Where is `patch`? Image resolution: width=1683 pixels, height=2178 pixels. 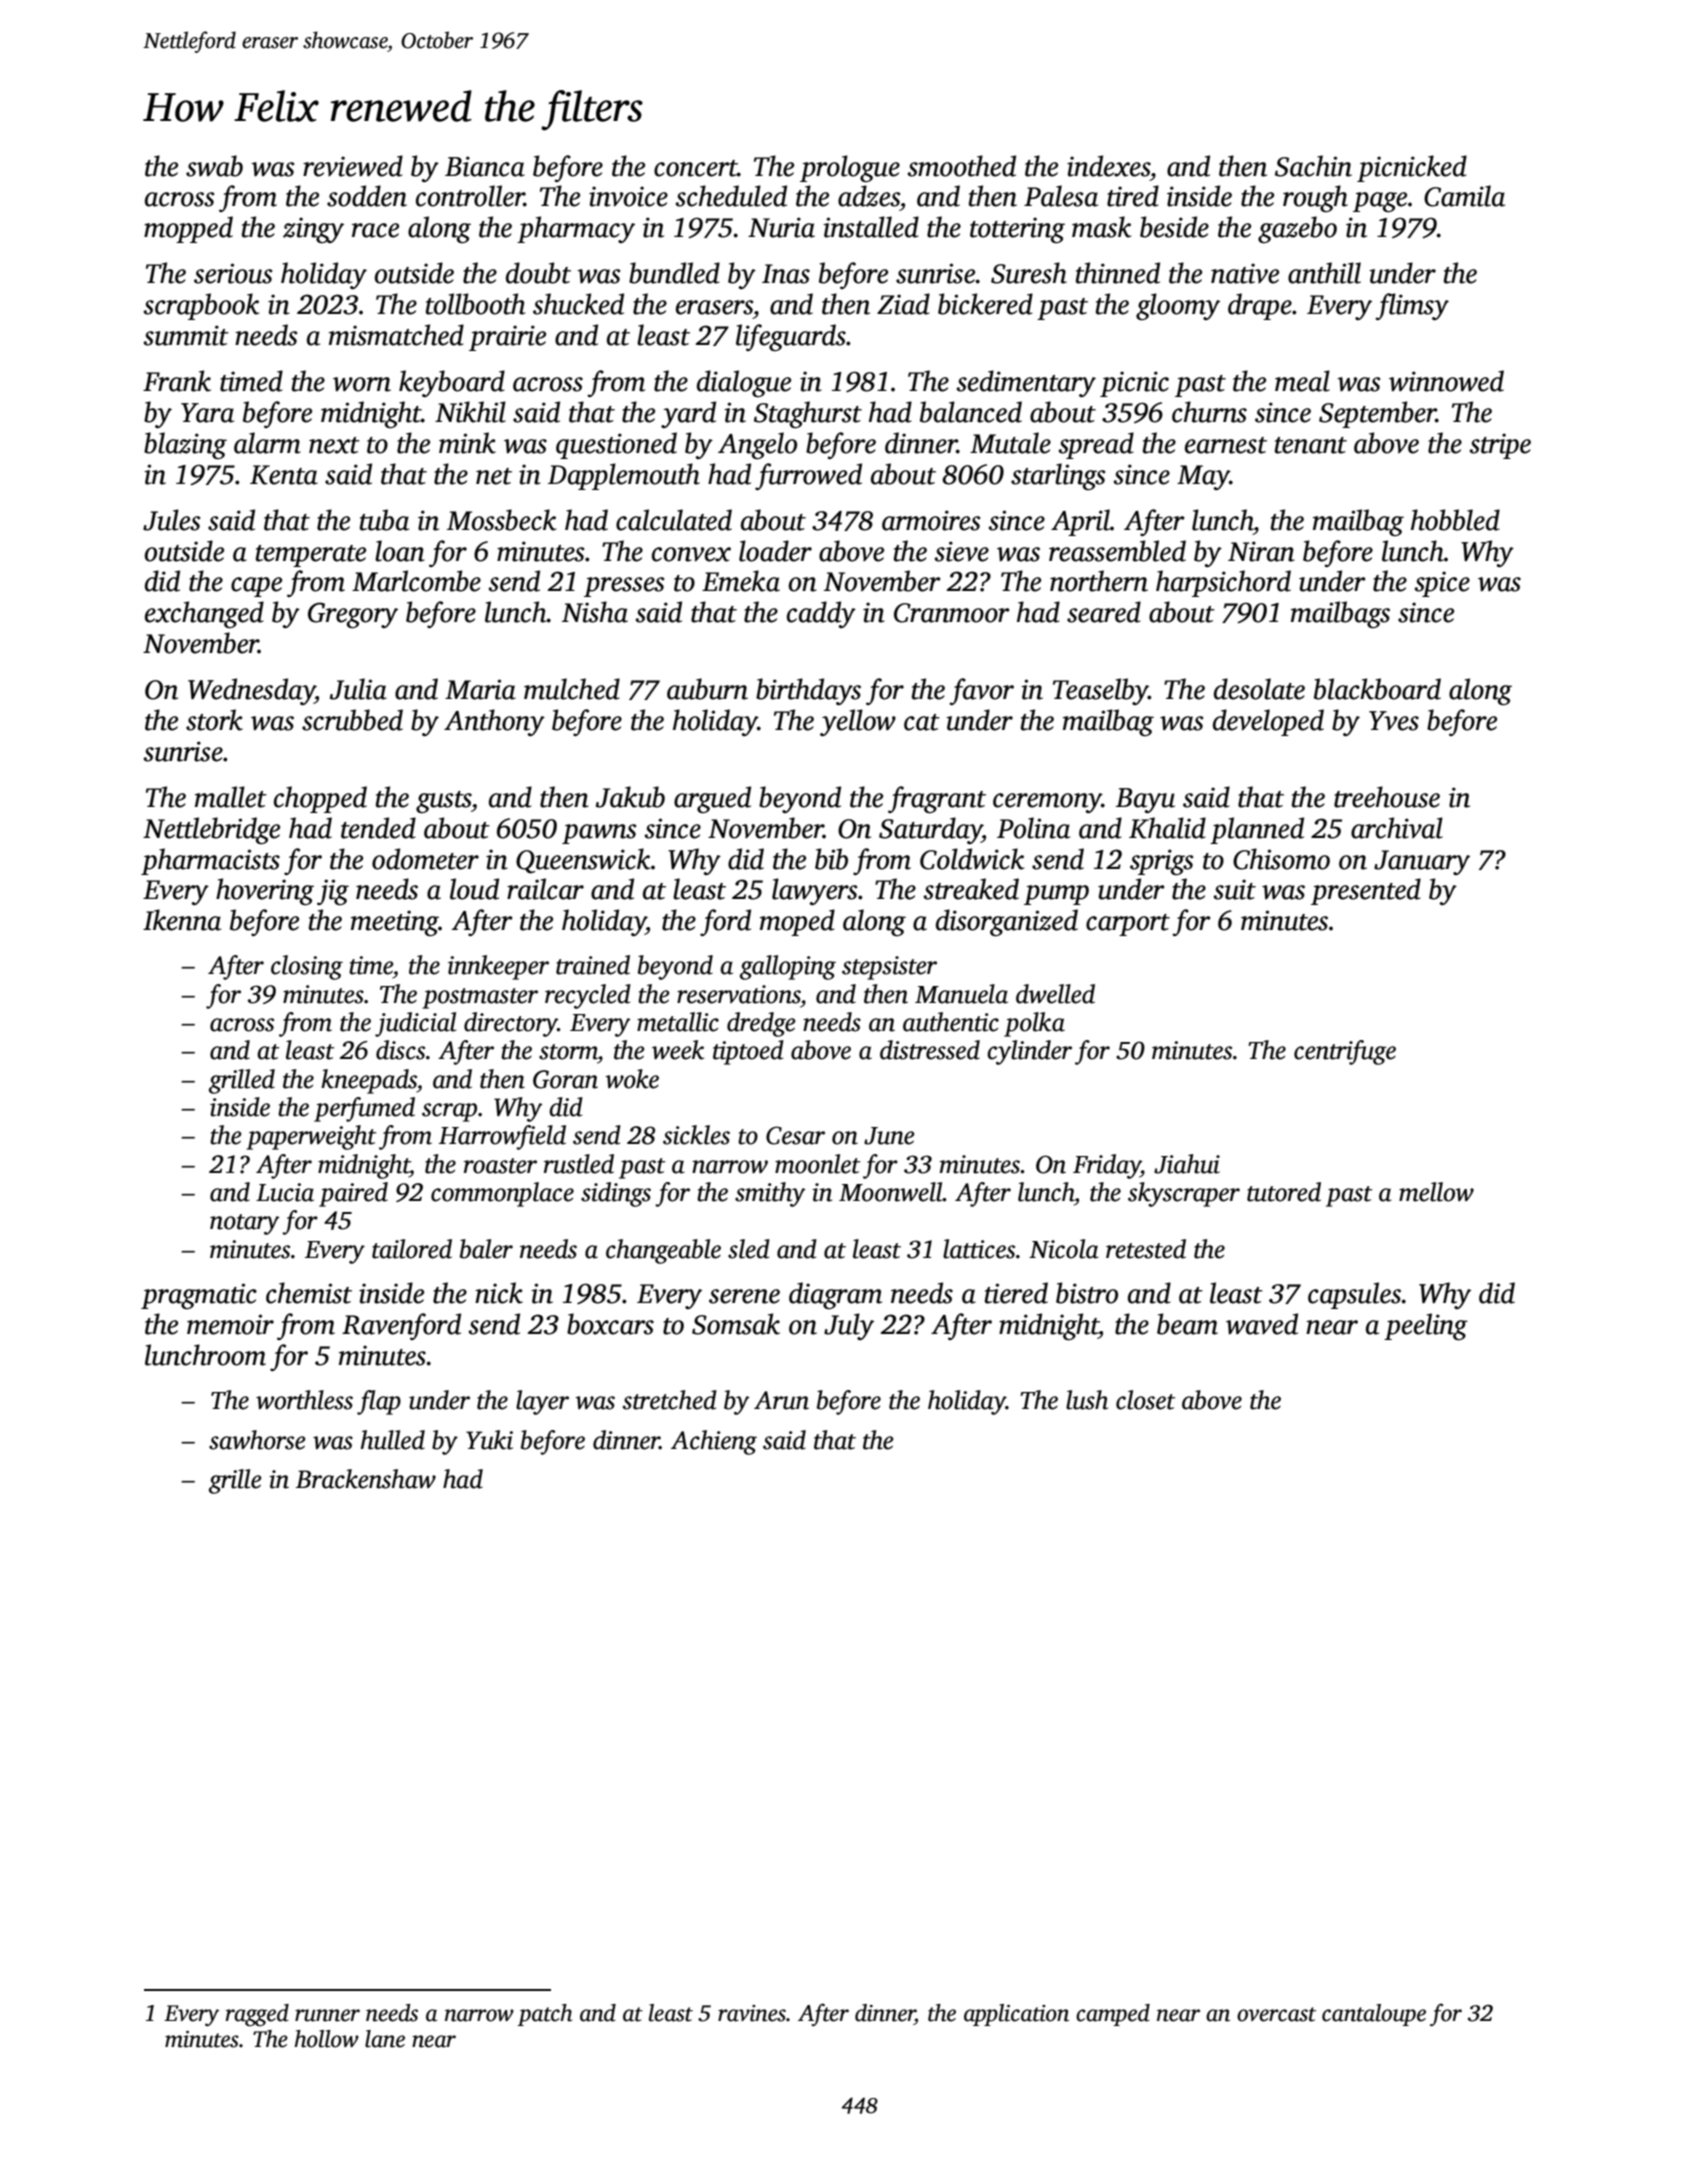
patch is located at coordinates (545, 2015).
